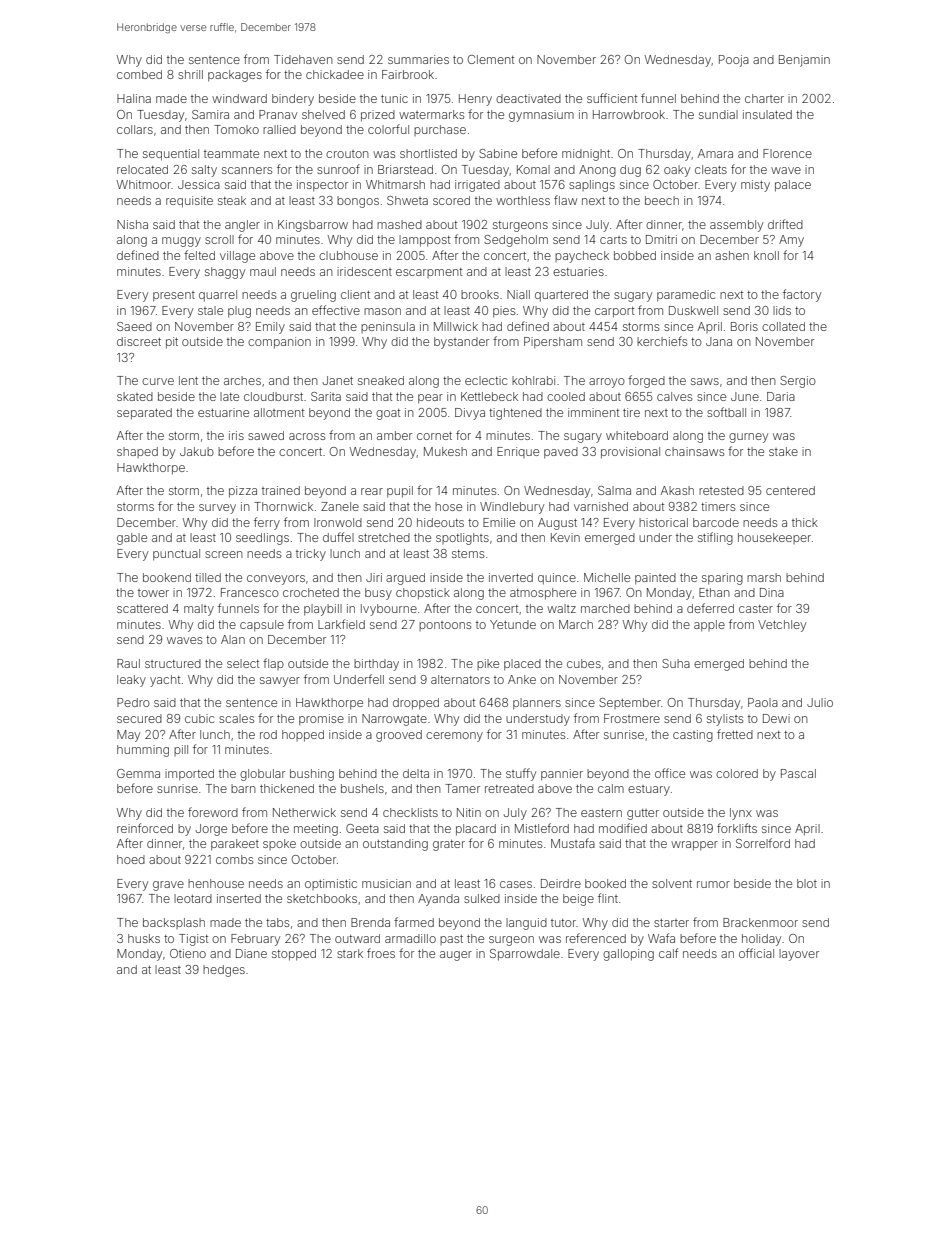  I want to click on Gemma, so click(138, 773).
